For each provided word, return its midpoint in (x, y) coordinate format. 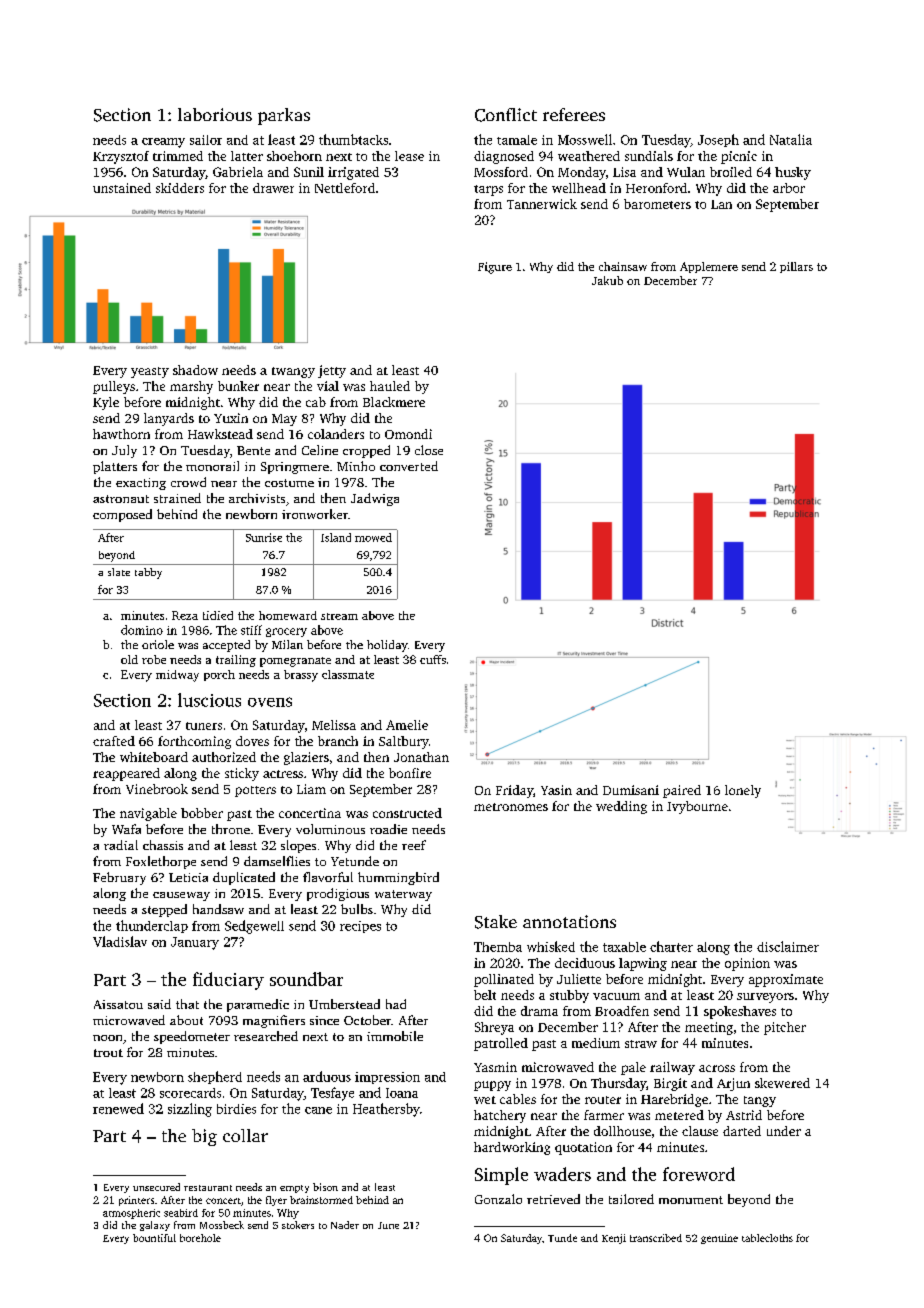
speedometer (192, 1037)
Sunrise (264, 537)
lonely (743, 791)
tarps (488, 190)
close (429, 450)
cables (518, 1099)
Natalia (791, 139)
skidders (180, 188)
